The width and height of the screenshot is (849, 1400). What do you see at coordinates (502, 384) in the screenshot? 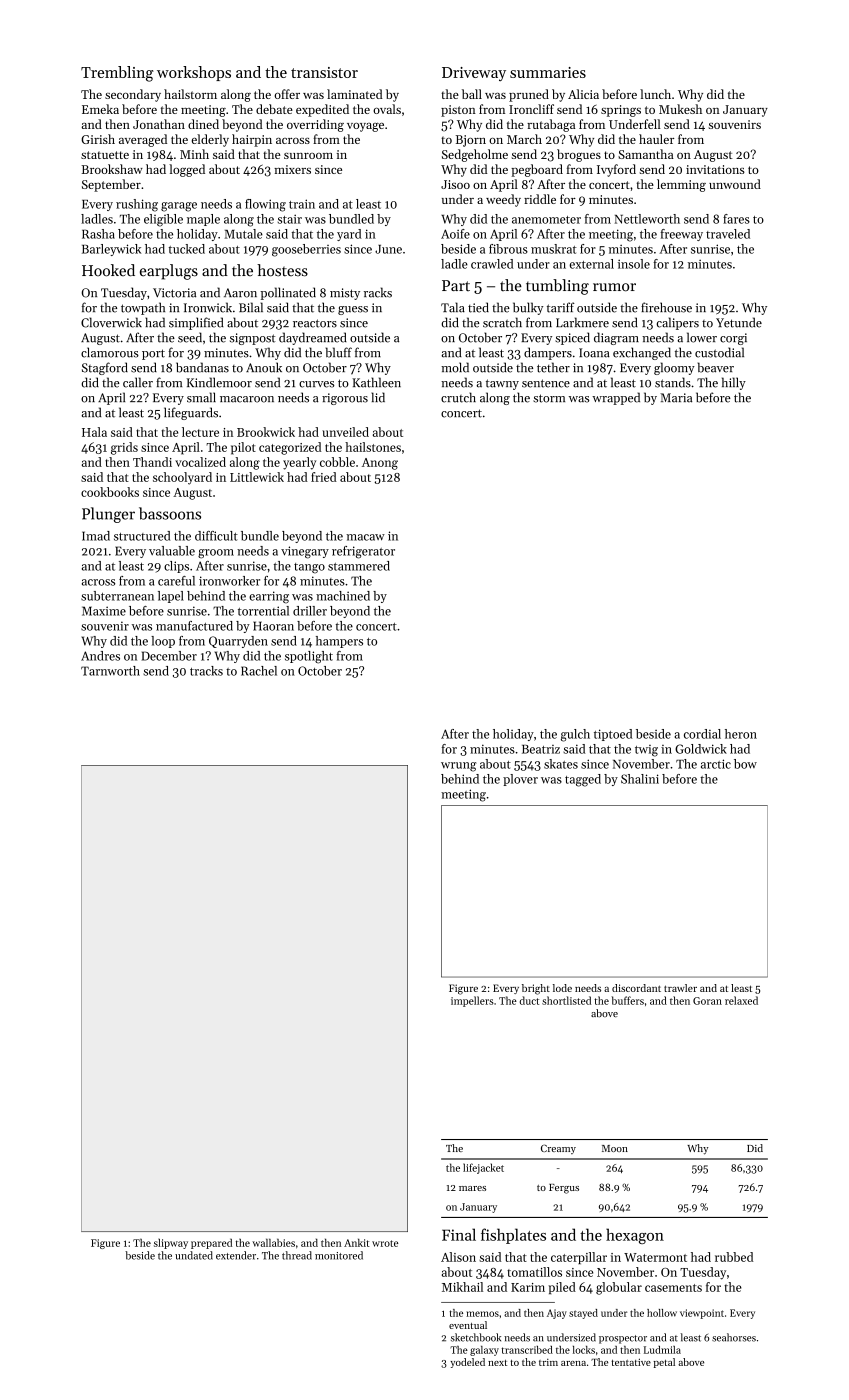
I see `tawny` at bounding box center [502, 384].
